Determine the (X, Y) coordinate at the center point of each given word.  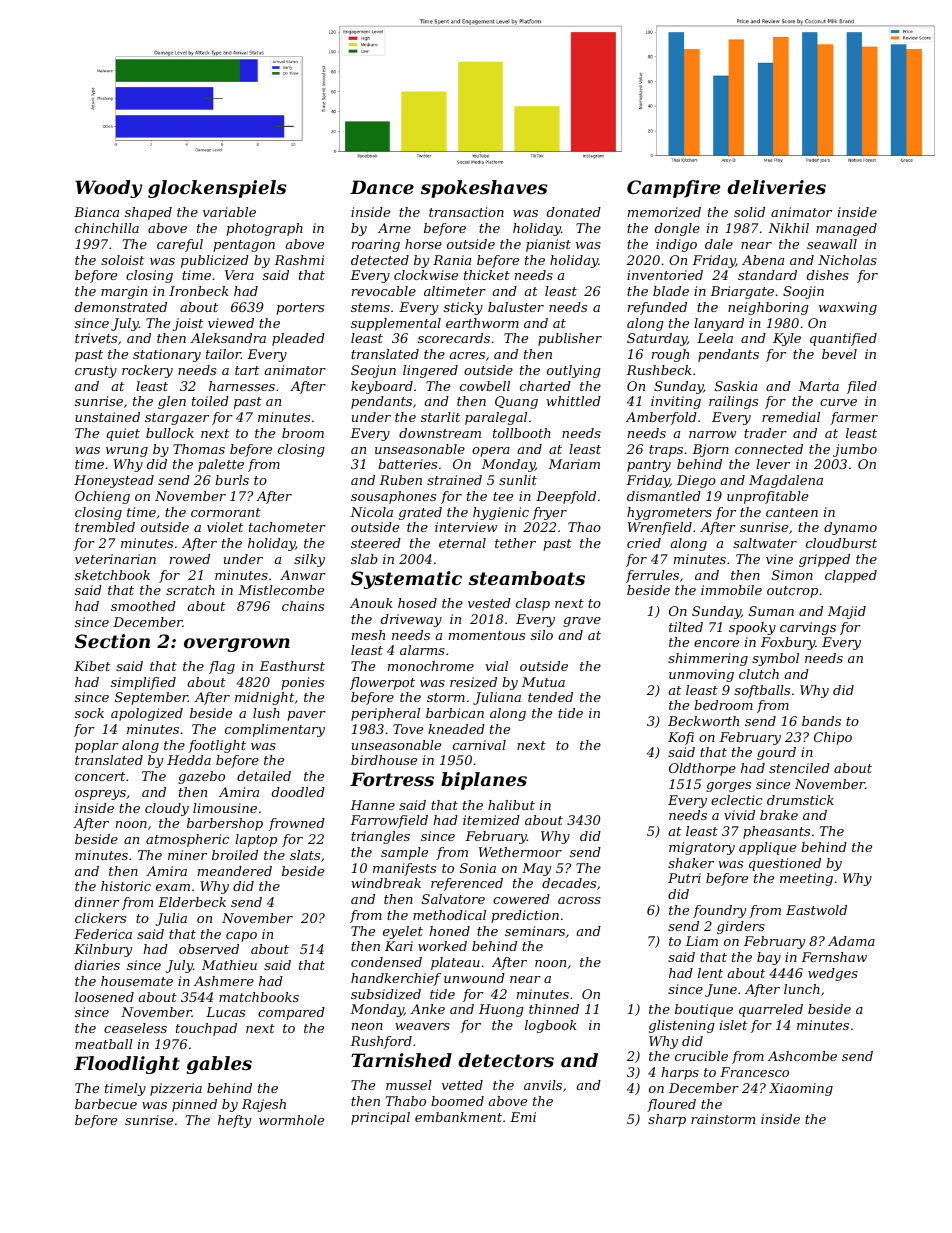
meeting (806, 879)
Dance (382, 187)
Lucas (225, 1012)
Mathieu (229, 965)
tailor (223, 354)
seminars (535, 931)
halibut (511, 805)
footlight (217, 746)
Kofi (681, 738)
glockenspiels (217, 189)
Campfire (674, 189)
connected (769, 449)
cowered (521, 899)
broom (303, 433)
